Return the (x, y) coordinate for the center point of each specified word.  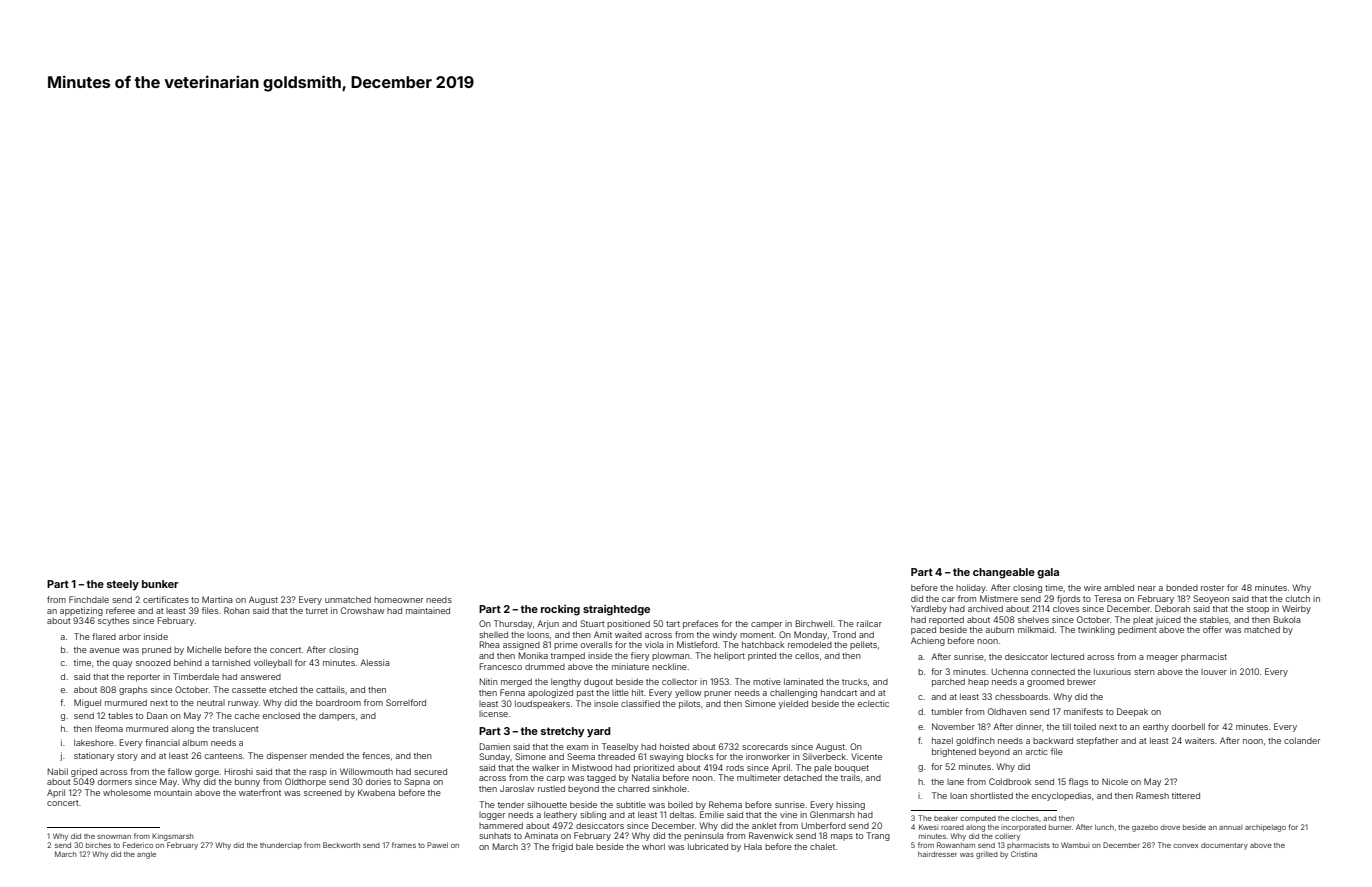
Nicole (1115, 781)
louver (1214, 672)
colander (1302, 740)
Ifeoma (109, 728)
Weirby (1296, 609)
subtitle (631, 804)
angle (146, 855)
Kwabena (376, 792)
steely (123, 585)
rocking (560, 610)
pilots (689, 704)
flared (104, 636)
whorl (653, 846)
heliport (729, 656)
